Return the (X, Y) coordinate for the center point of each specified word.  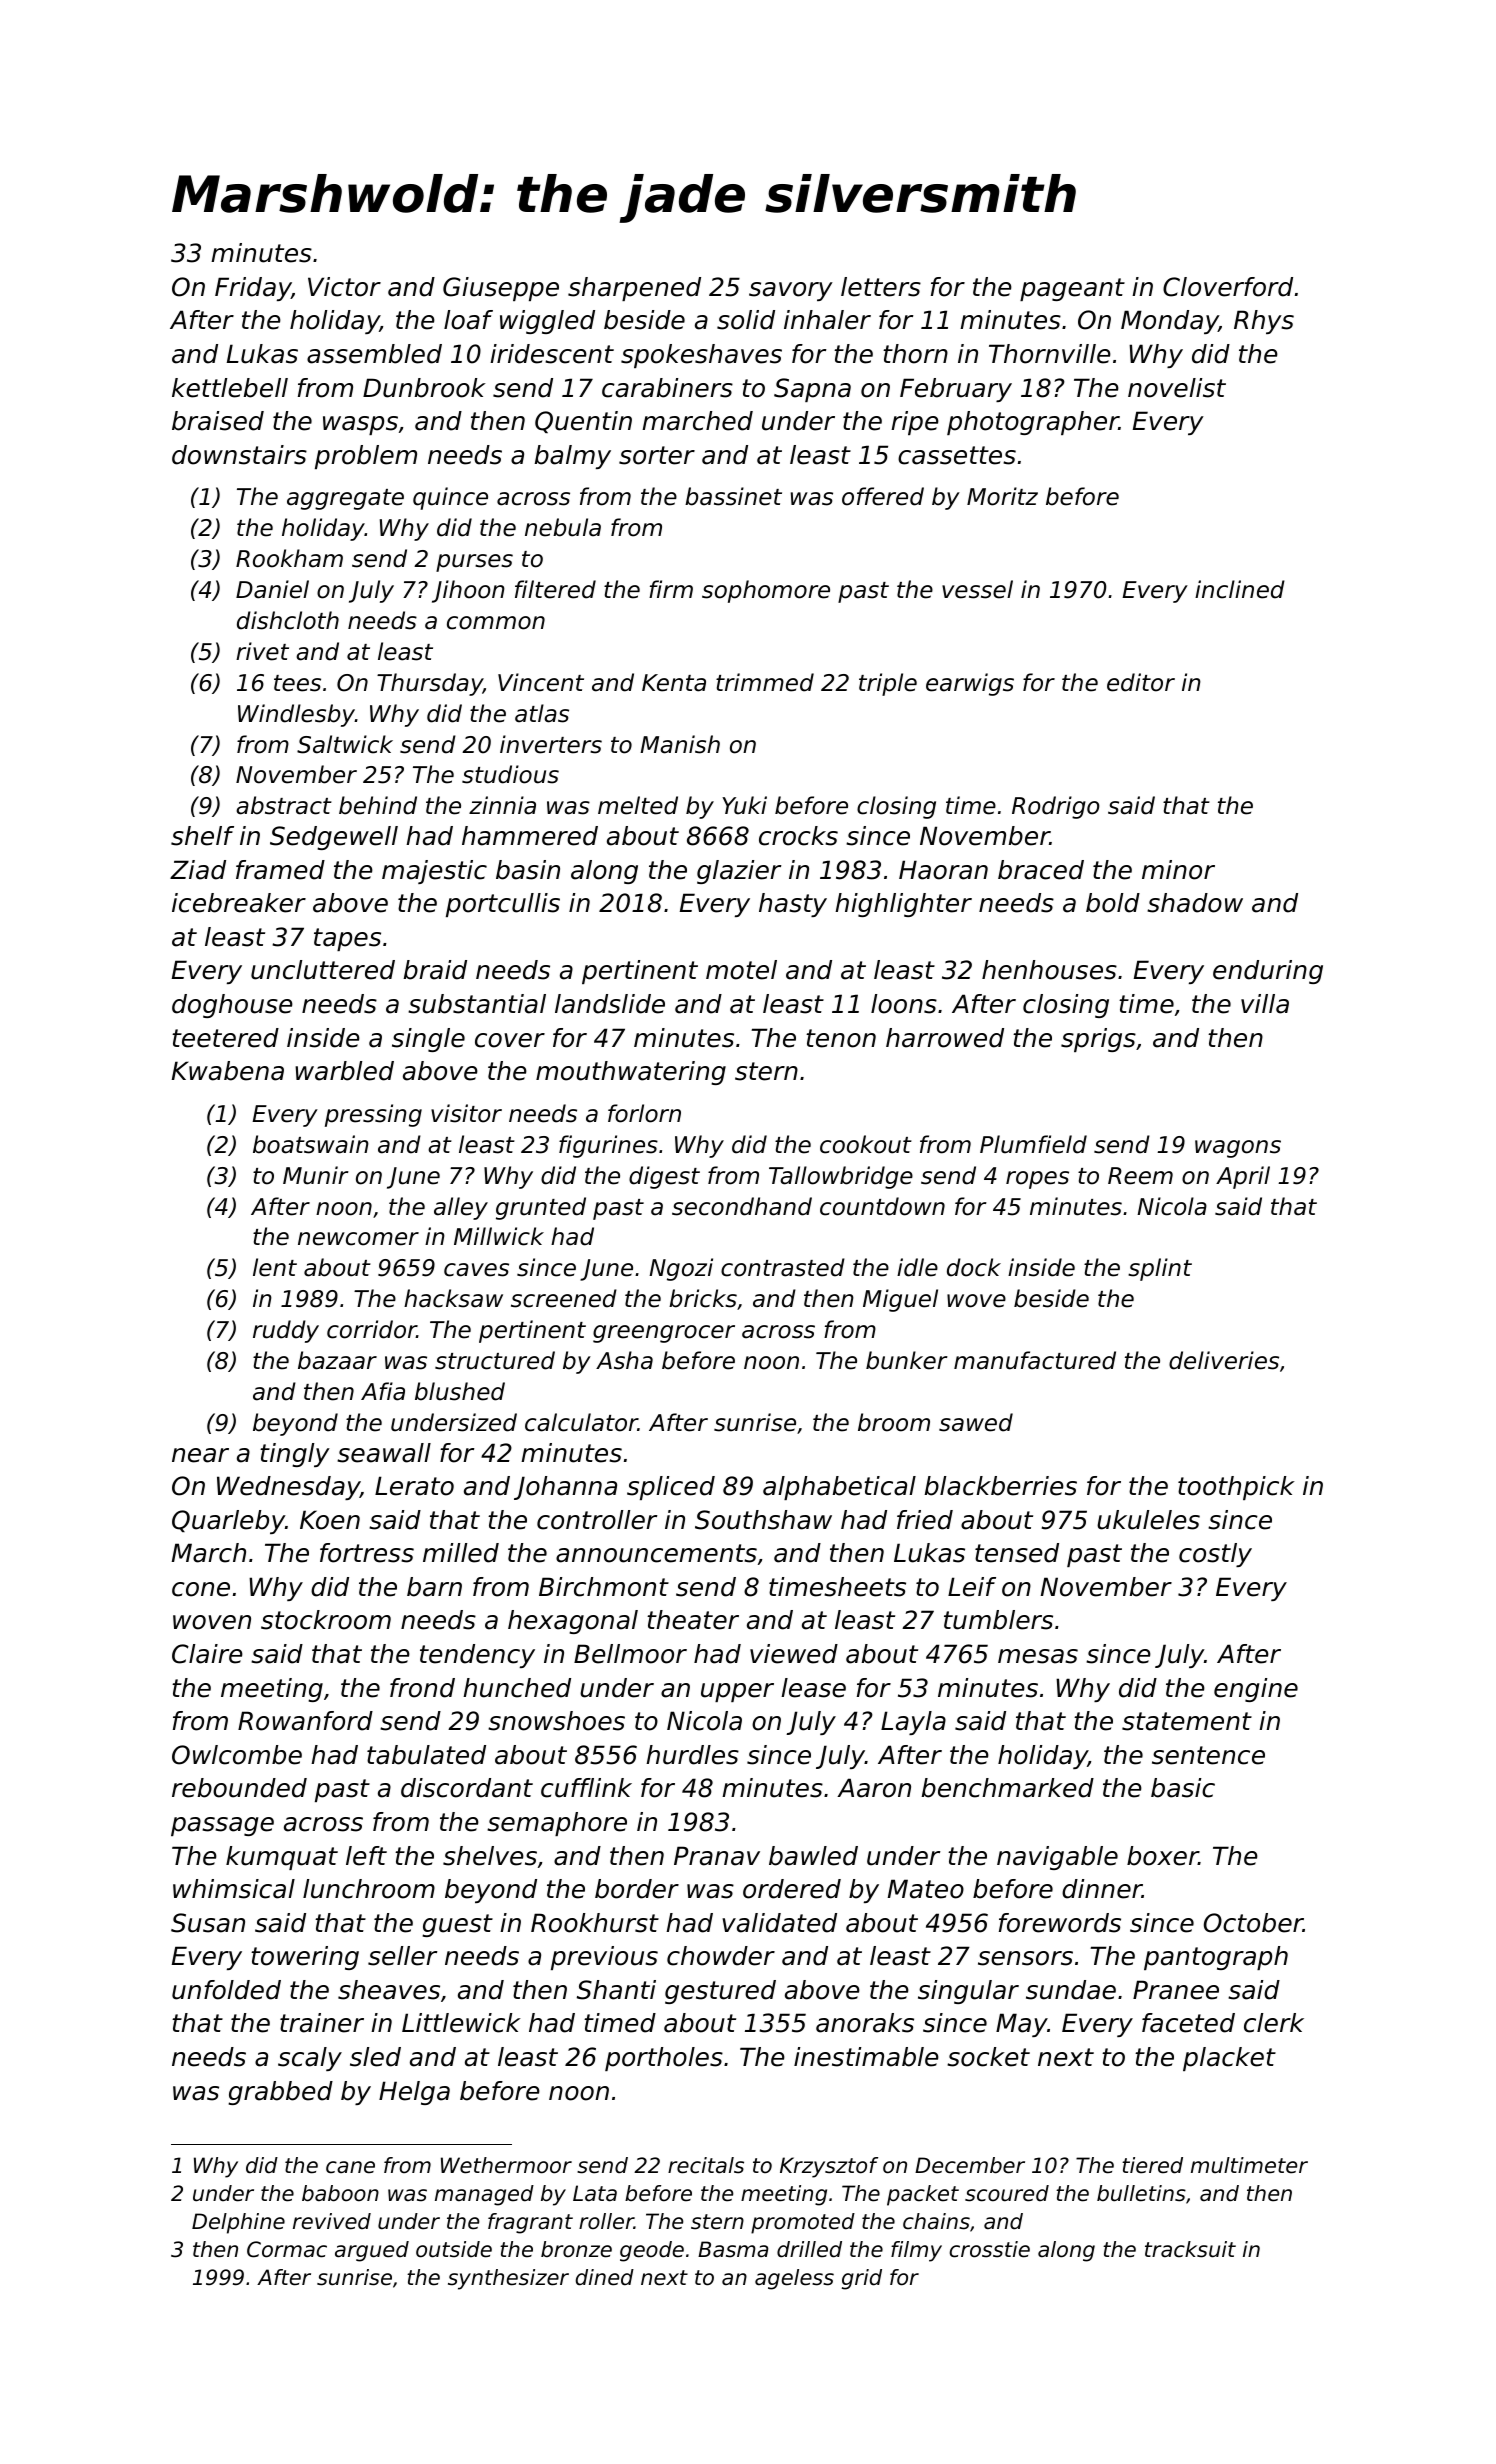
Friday (253, 289)
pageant (1072, 289)
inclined (1240, 589)
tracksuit (1190, 2249)
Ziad (198, 870)
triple (888, 684)
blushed (460, 1391)
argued (372, 2251)
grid (862, 2279)
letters (881, 287)
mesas (1038, 1656)
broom (894, 1422)
